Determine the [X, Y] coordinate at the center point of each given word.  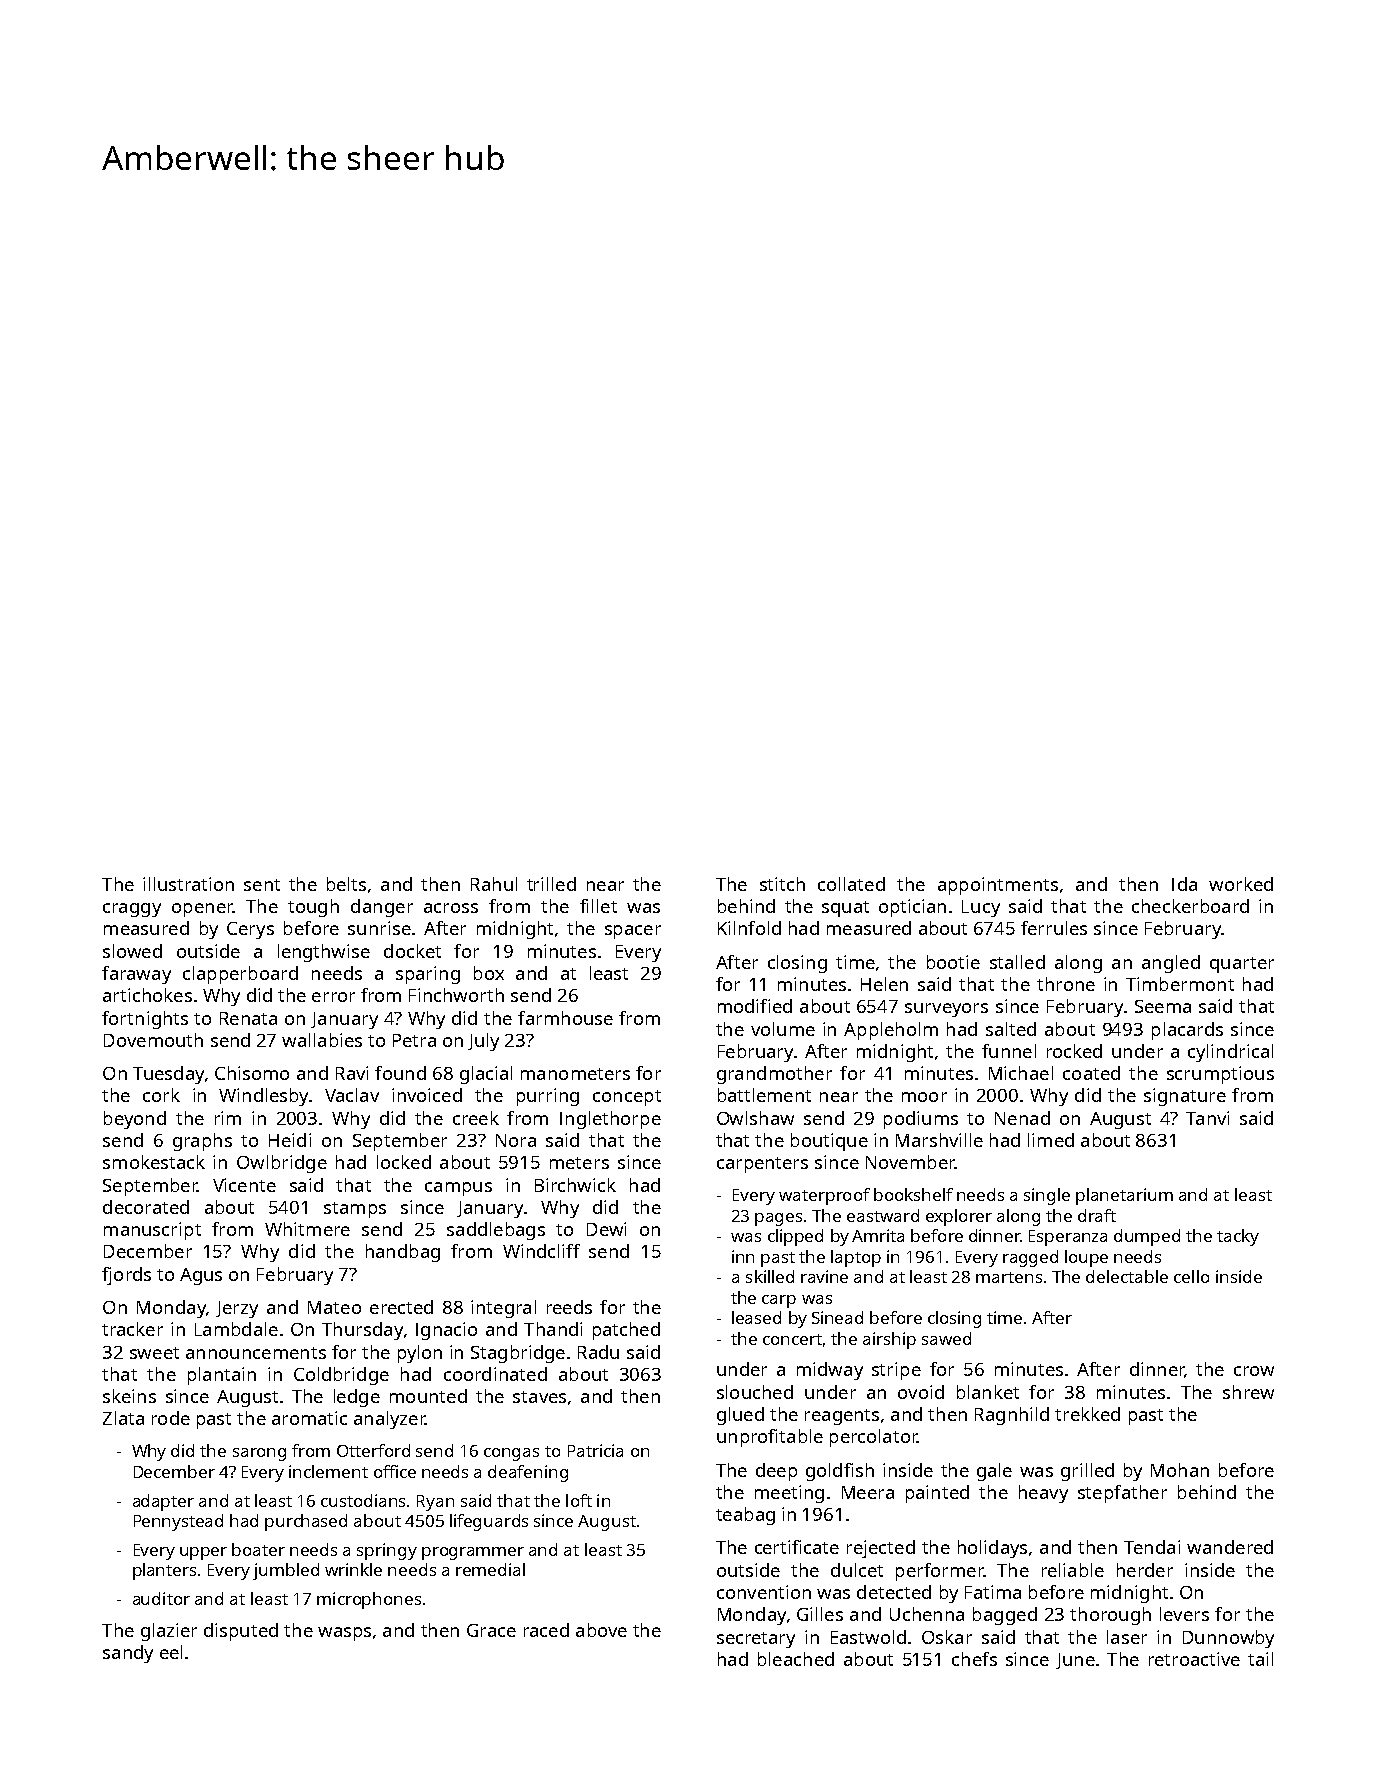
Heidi [290, 1140]
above [601, 1630]
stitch [782, 884]
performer [940, 1572]
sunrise [379, 928]
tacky [1238, 1237]
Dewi [606, 1229]
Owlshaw [755, 1118]
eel [171, 1652]
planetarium [1124, 1196]
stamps [355, 1210]
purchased [306, 1522]
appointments [998, 886]
